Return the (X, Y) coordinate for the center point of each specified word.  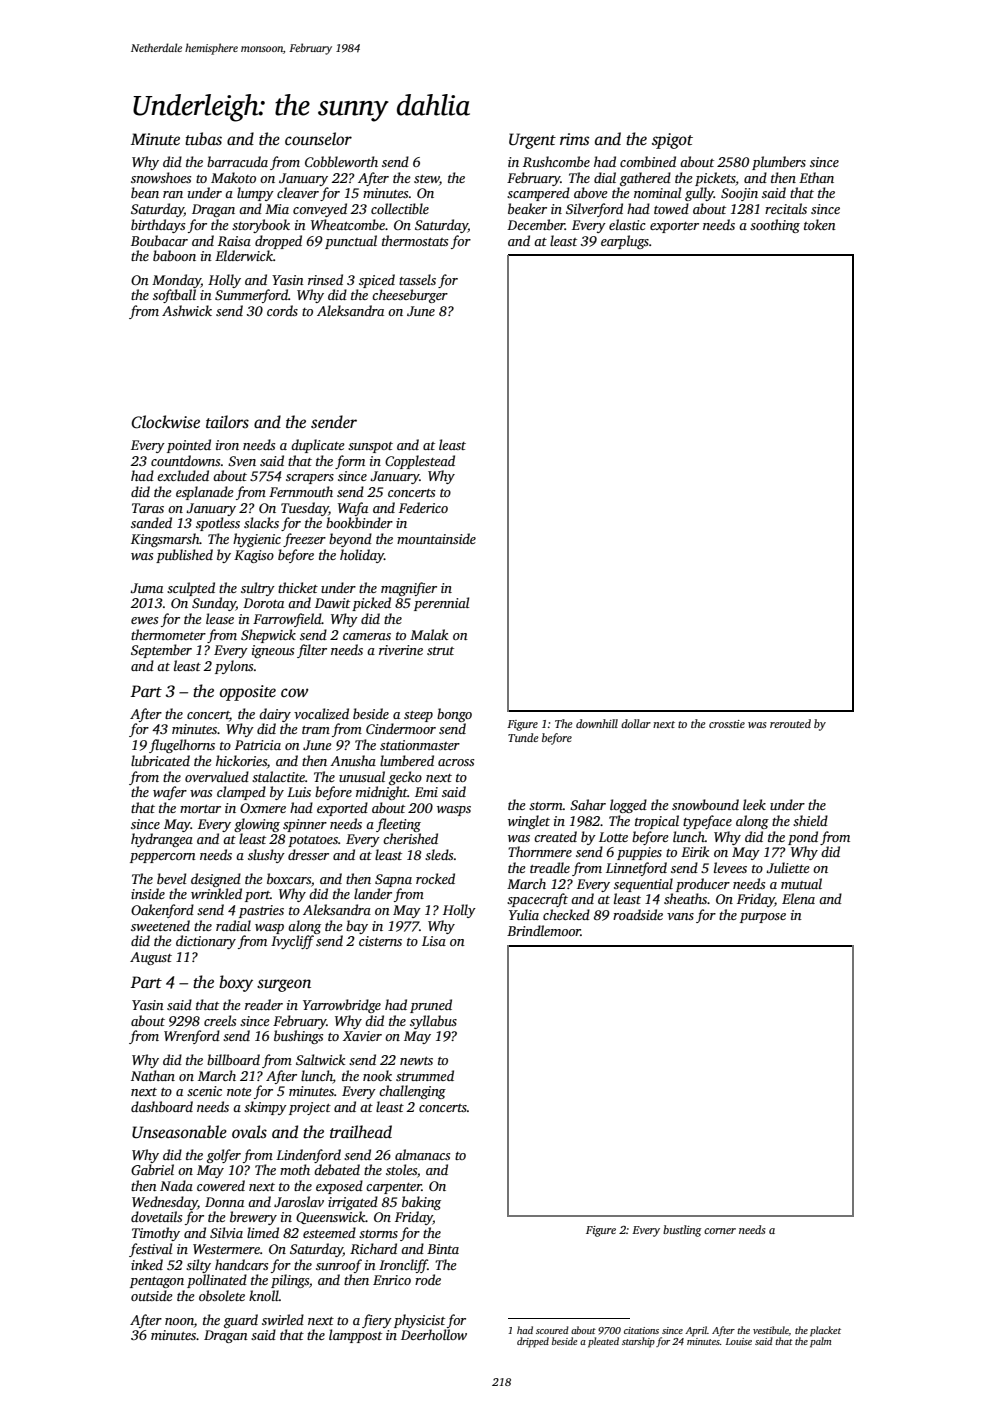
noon (179, 1321)
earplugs (625, 242)
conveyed (320, 210)
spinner (305, 825)
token (820, 224)
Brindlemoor (544, 930)
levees (730, 867)
